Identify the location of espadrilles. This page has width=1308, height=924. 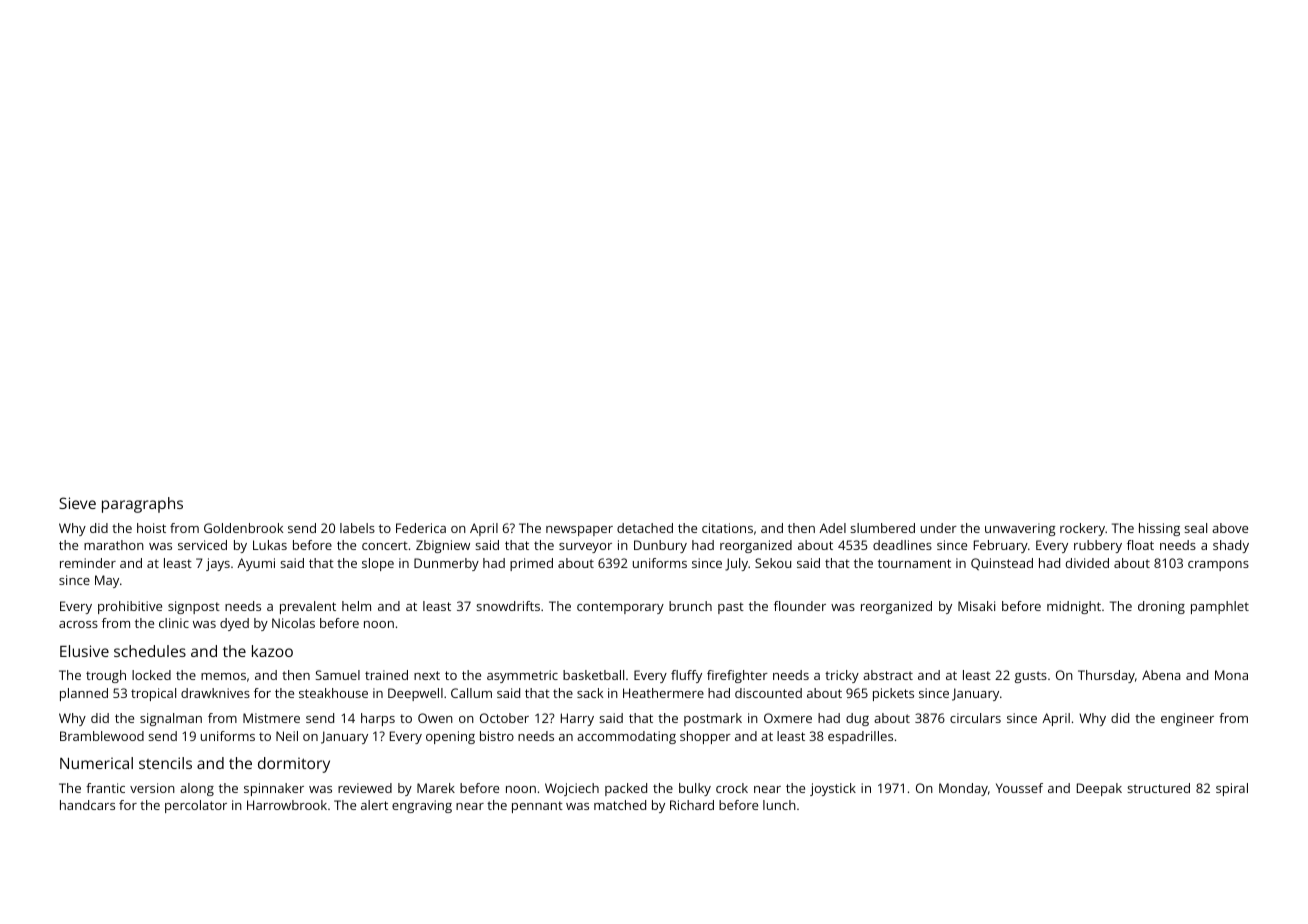
(860, 737).
